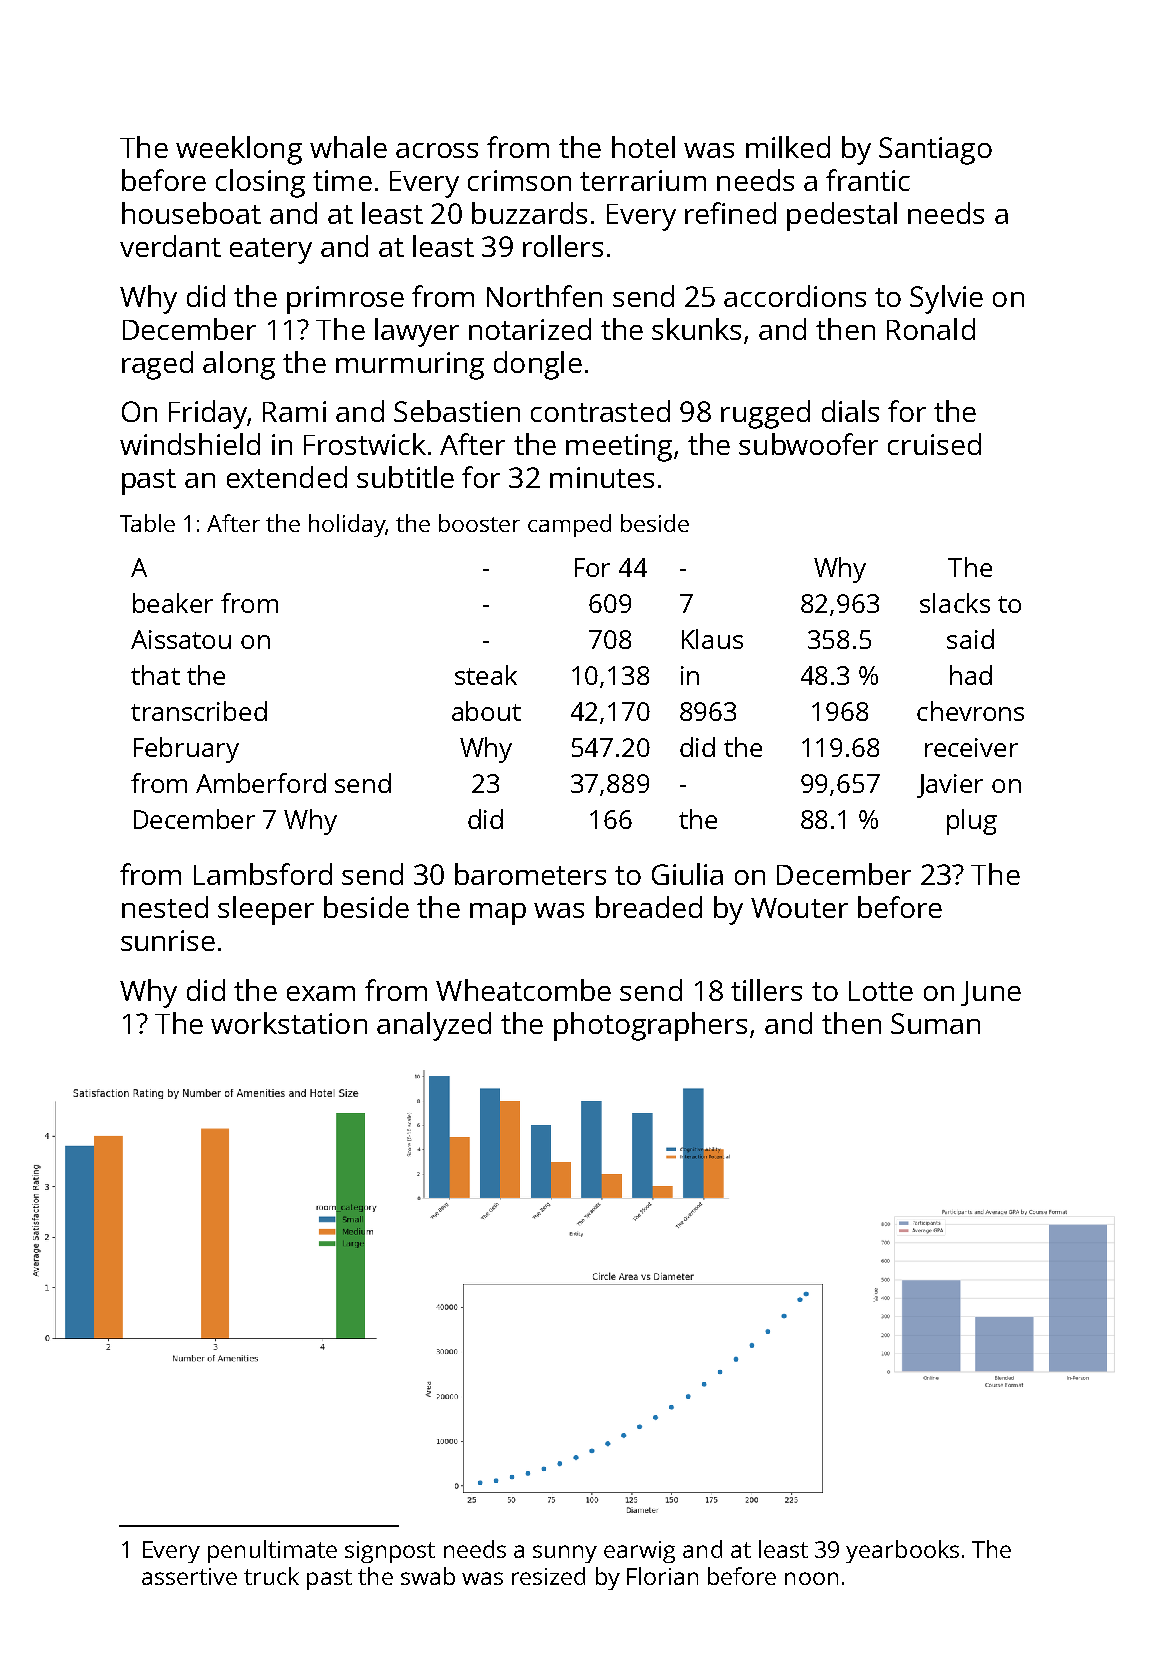 The height and width of the page is (1654, 1165). What do you see at coordinates (189, 1576) in the page?
I see `assertive` at bounding box center [189, 1576].
